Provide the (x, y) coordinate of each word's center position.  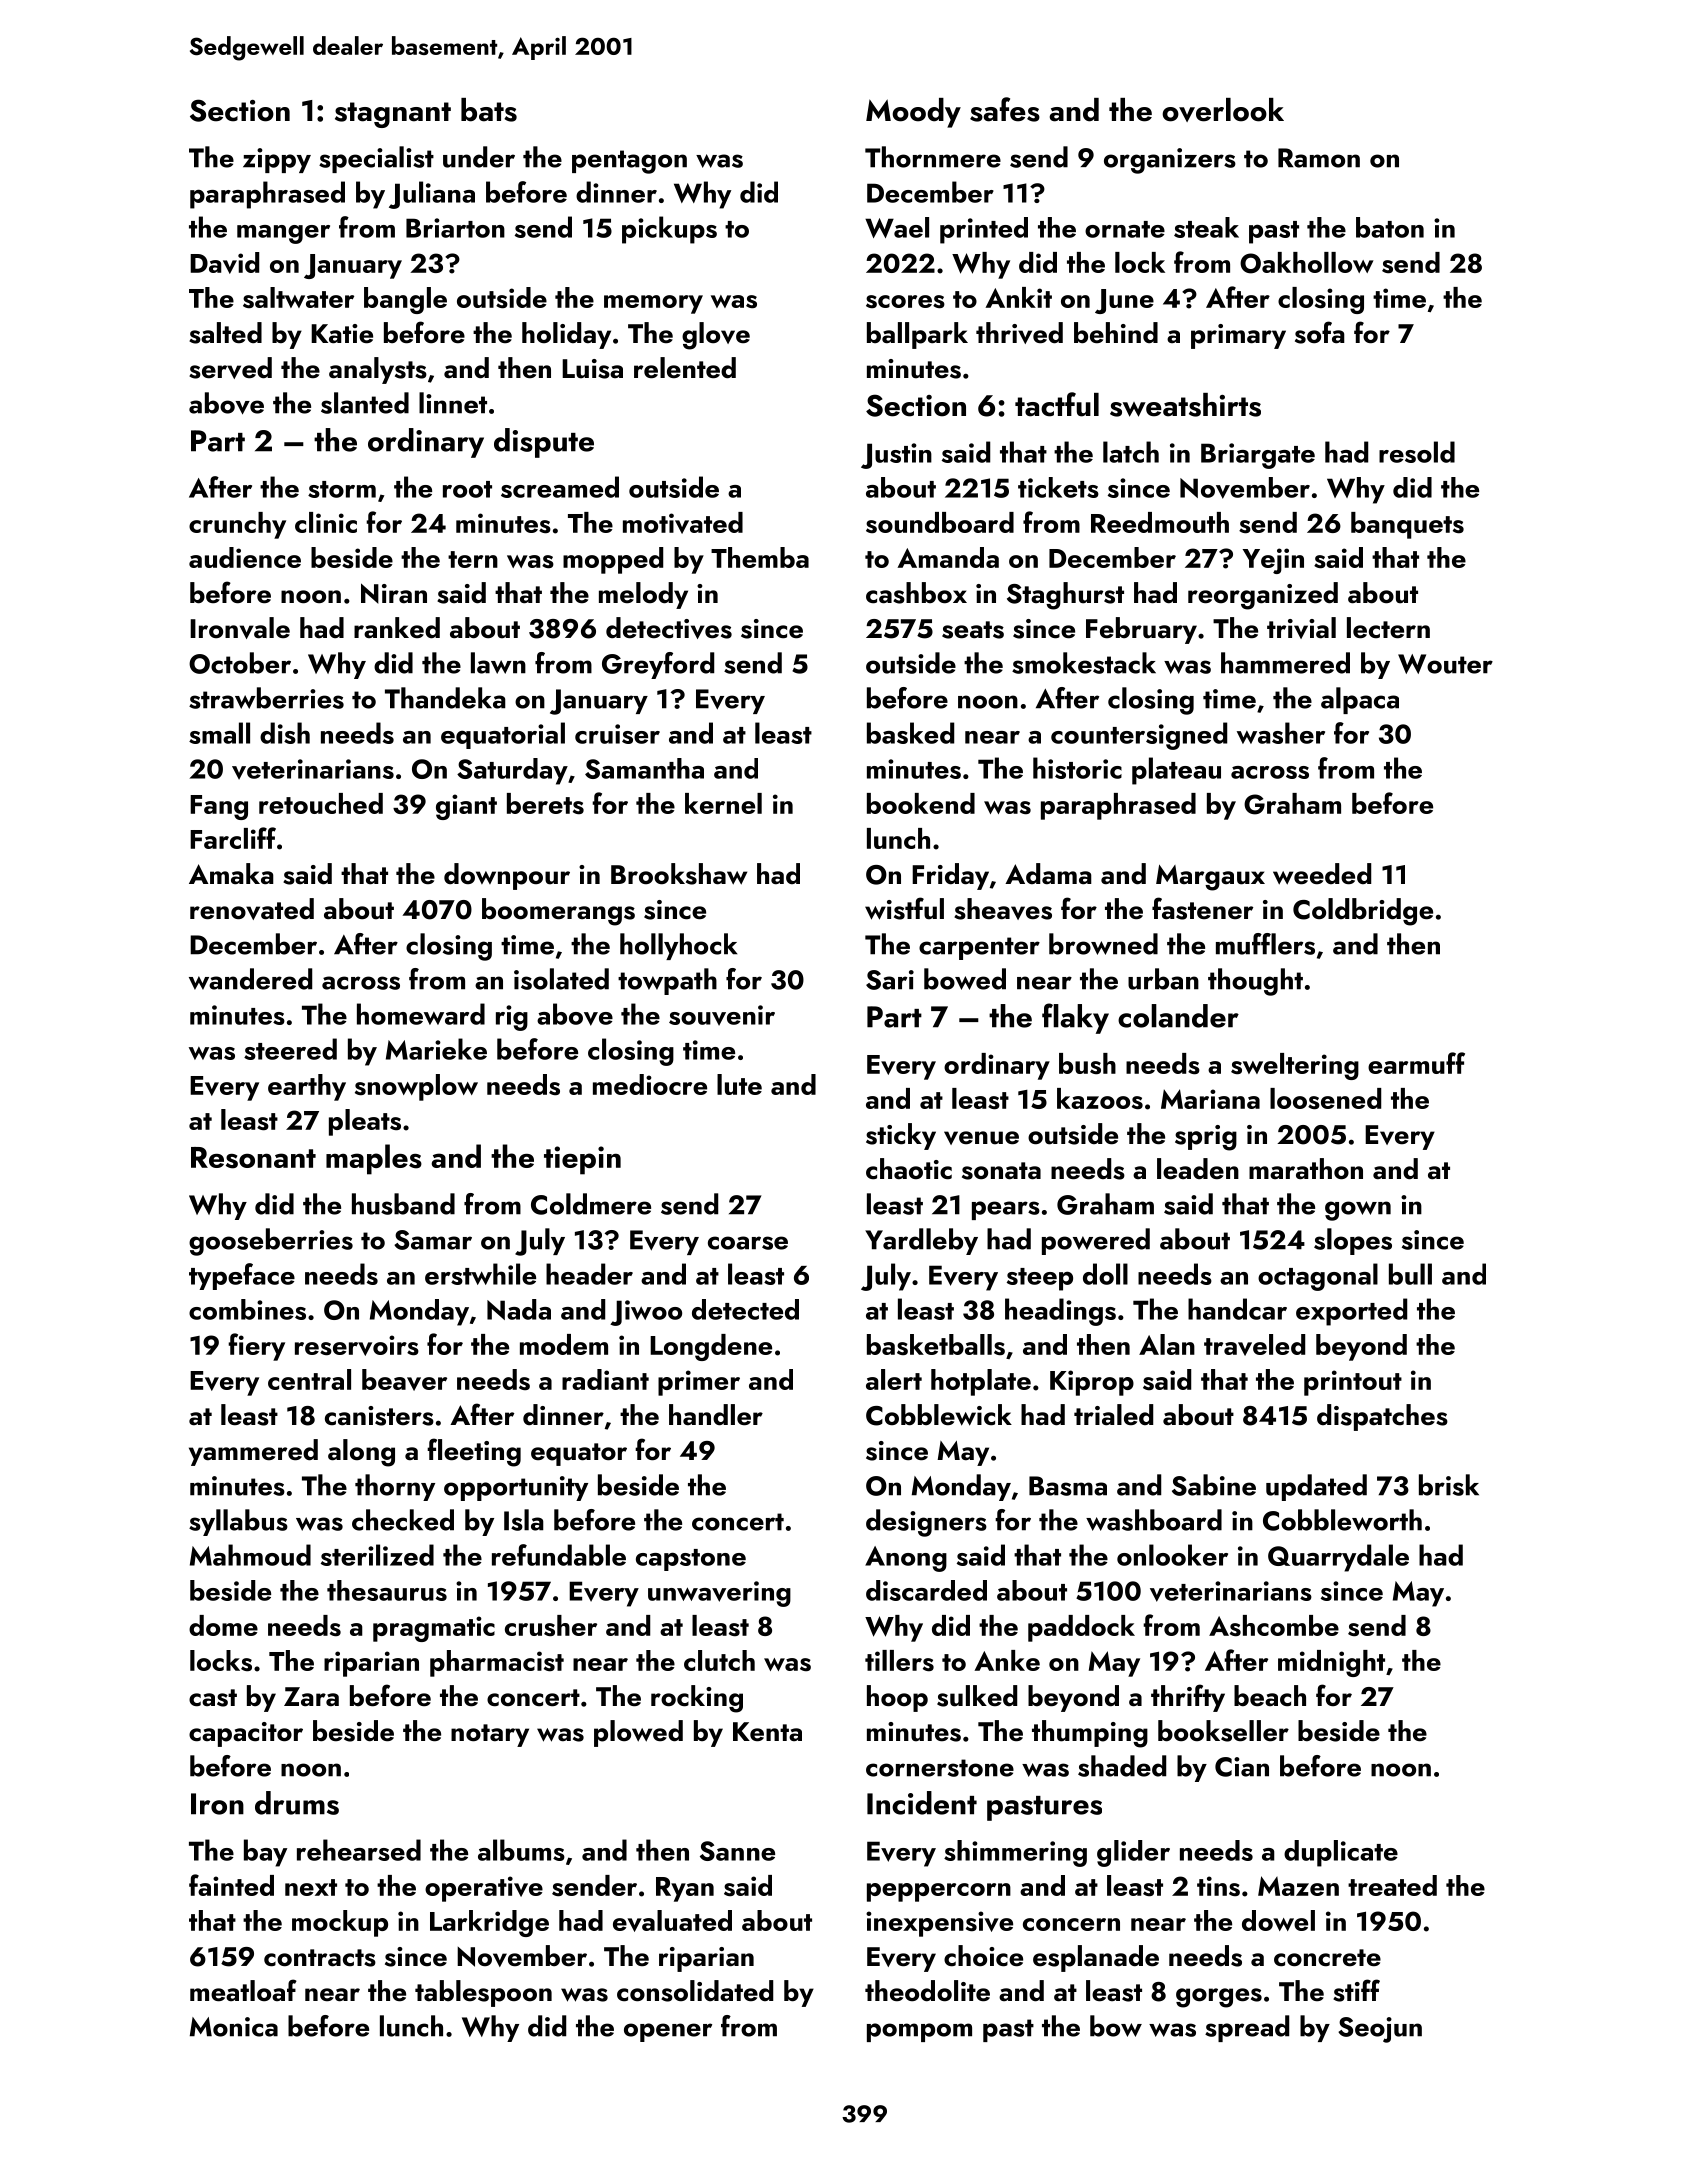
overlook (1223, 110)
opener (668, 2032)
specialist (376, 159)
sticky (901, 1136)
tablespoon (483, 1993)
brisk (1449, 1485)
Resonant (253, 1158)
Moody (913, 113)
